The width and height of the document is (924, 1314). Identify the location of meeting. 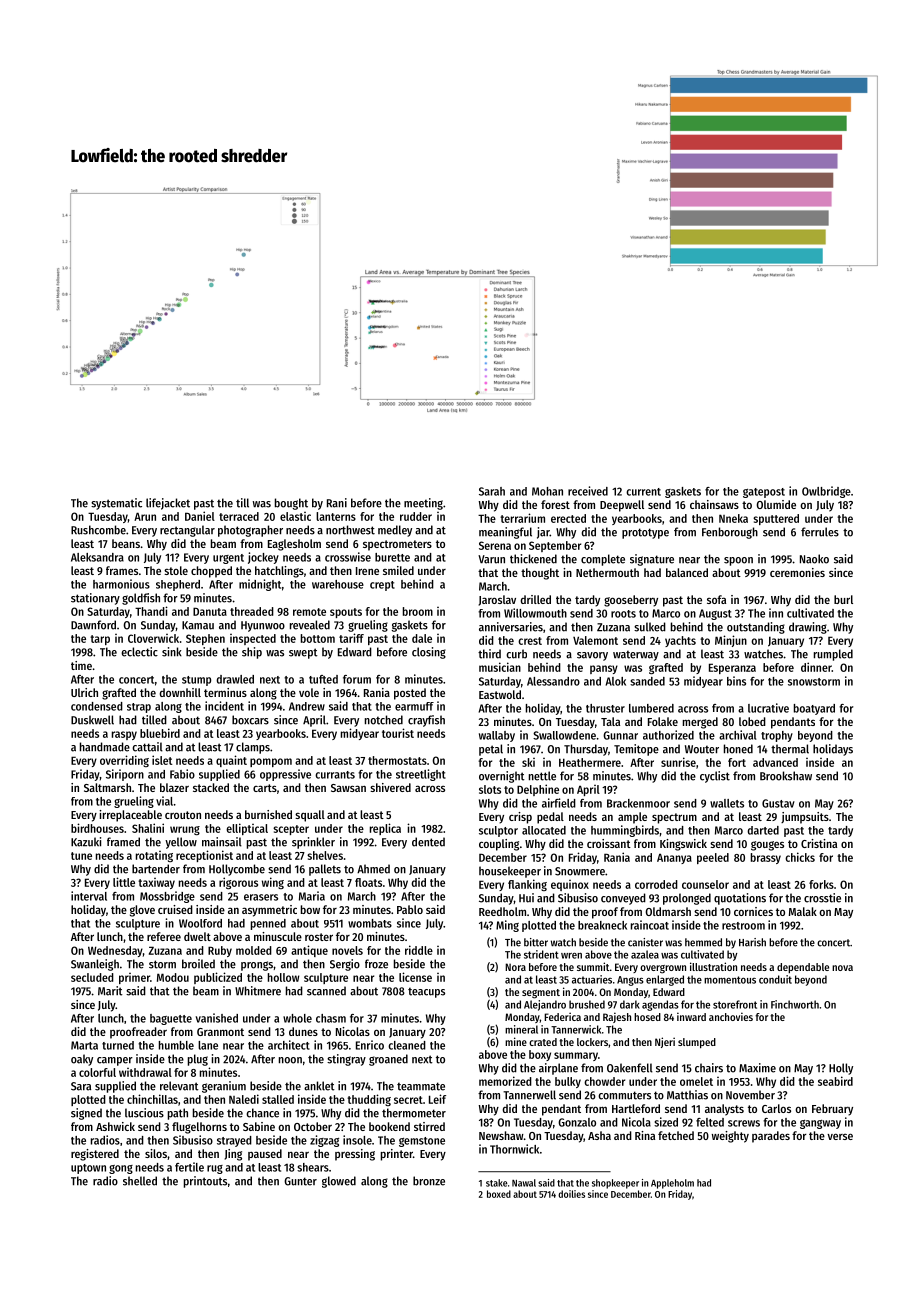
(423, 504).
